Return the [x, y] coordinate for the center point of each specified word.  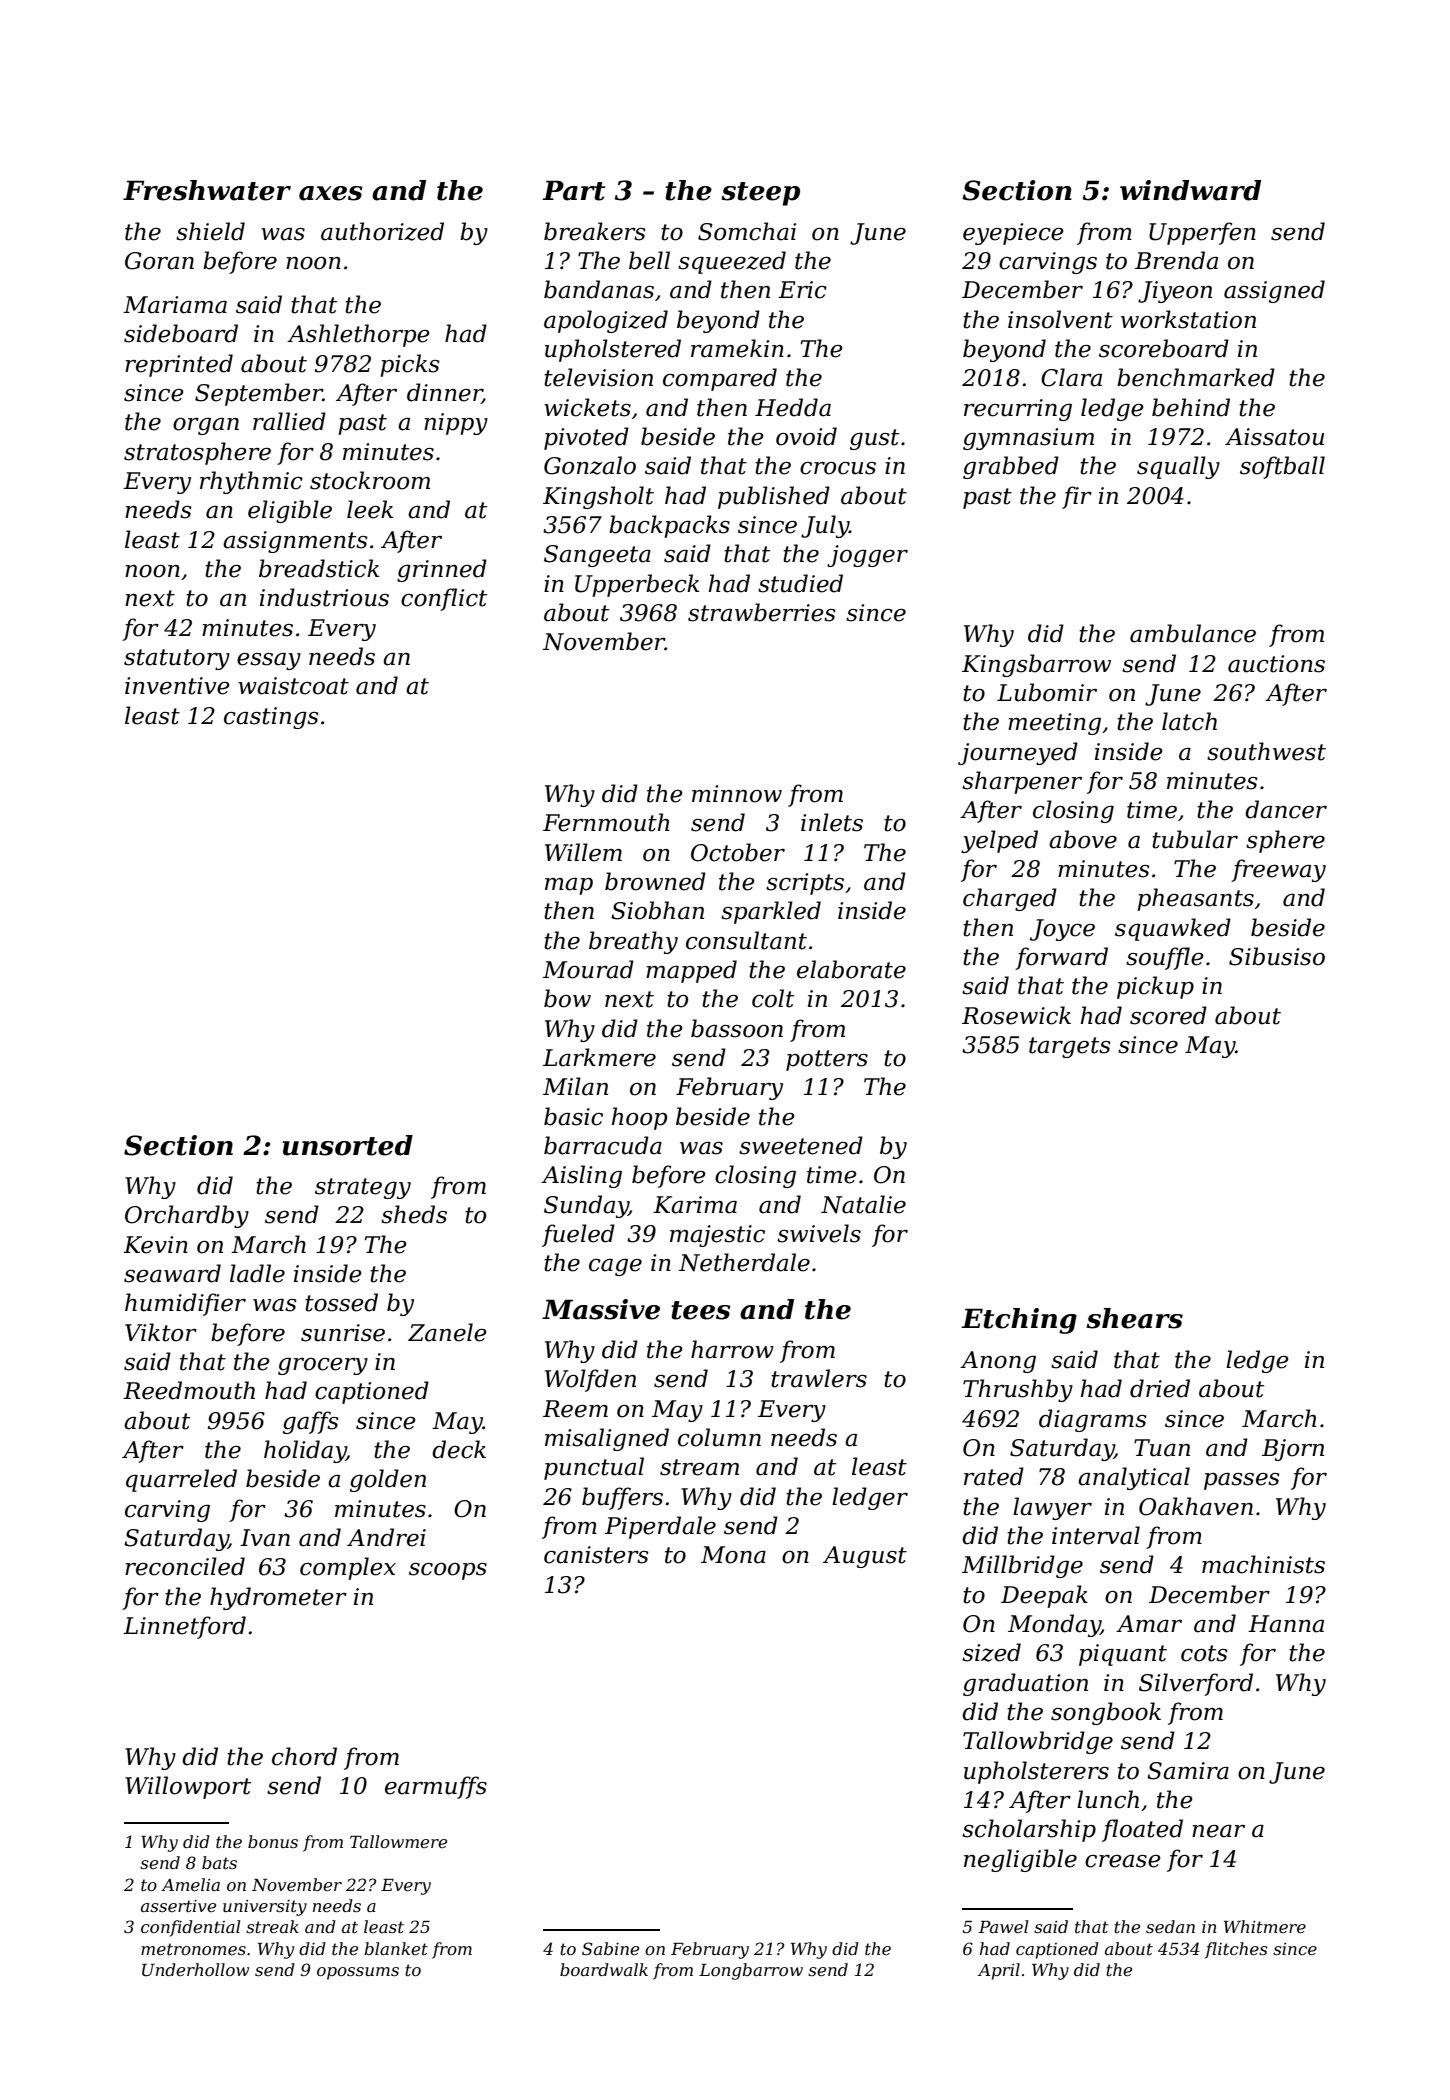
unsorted [347, 1145]
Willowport [188, 1787]
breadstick [319, 568]
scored [1168, 1015]
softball [1282, 467]
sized [991, 1652]
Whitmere [1265, 1926]
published [774, 497]
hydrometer [278, 1598]
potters [827, 1060]
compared [720, 379]
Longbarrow [751, 1971]
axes [331, 193]
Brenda [1176, 260]
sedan [1170, 1926]
